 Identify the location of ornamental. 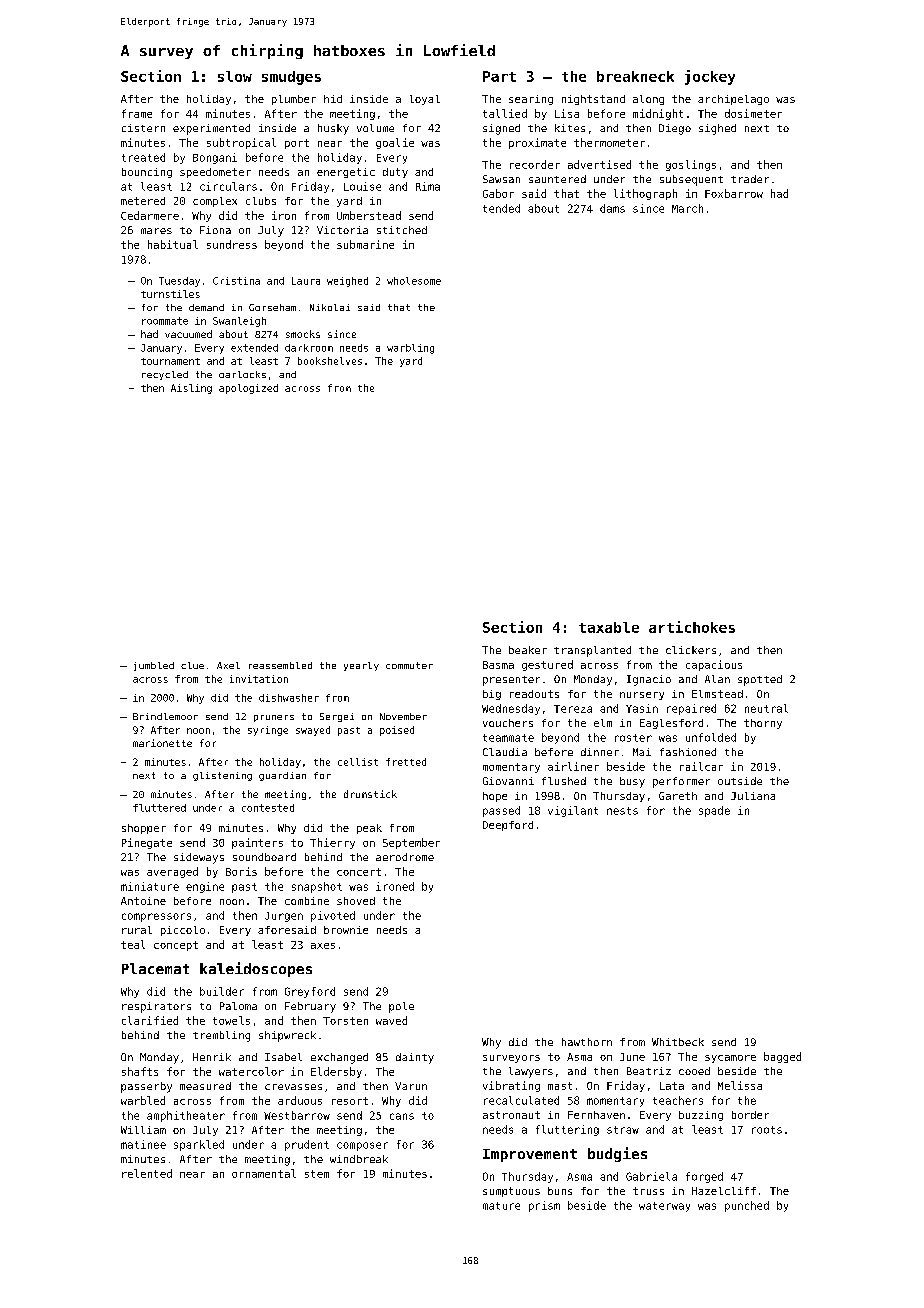
(264, 1173).
